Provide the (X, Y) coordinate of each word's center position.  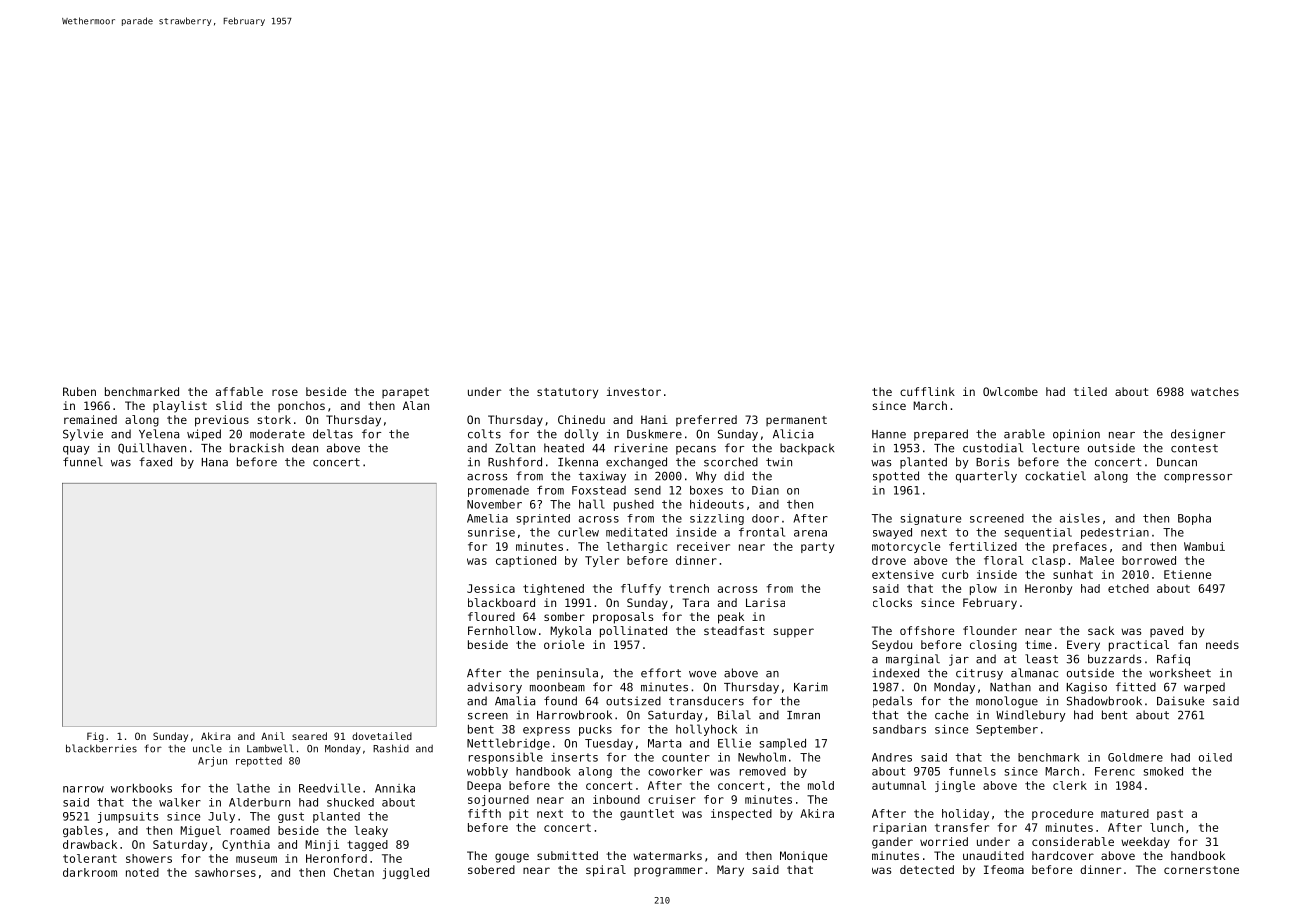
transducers (706, 701)
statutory (567, 393)
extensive (903, 574)
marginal (913, 660)
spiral (606, 871)
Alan (416, 405)
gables (83, 831)
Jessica (491, 588)
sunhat (1073, 574)
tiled (1090, 391)
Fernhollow (502, 630)
